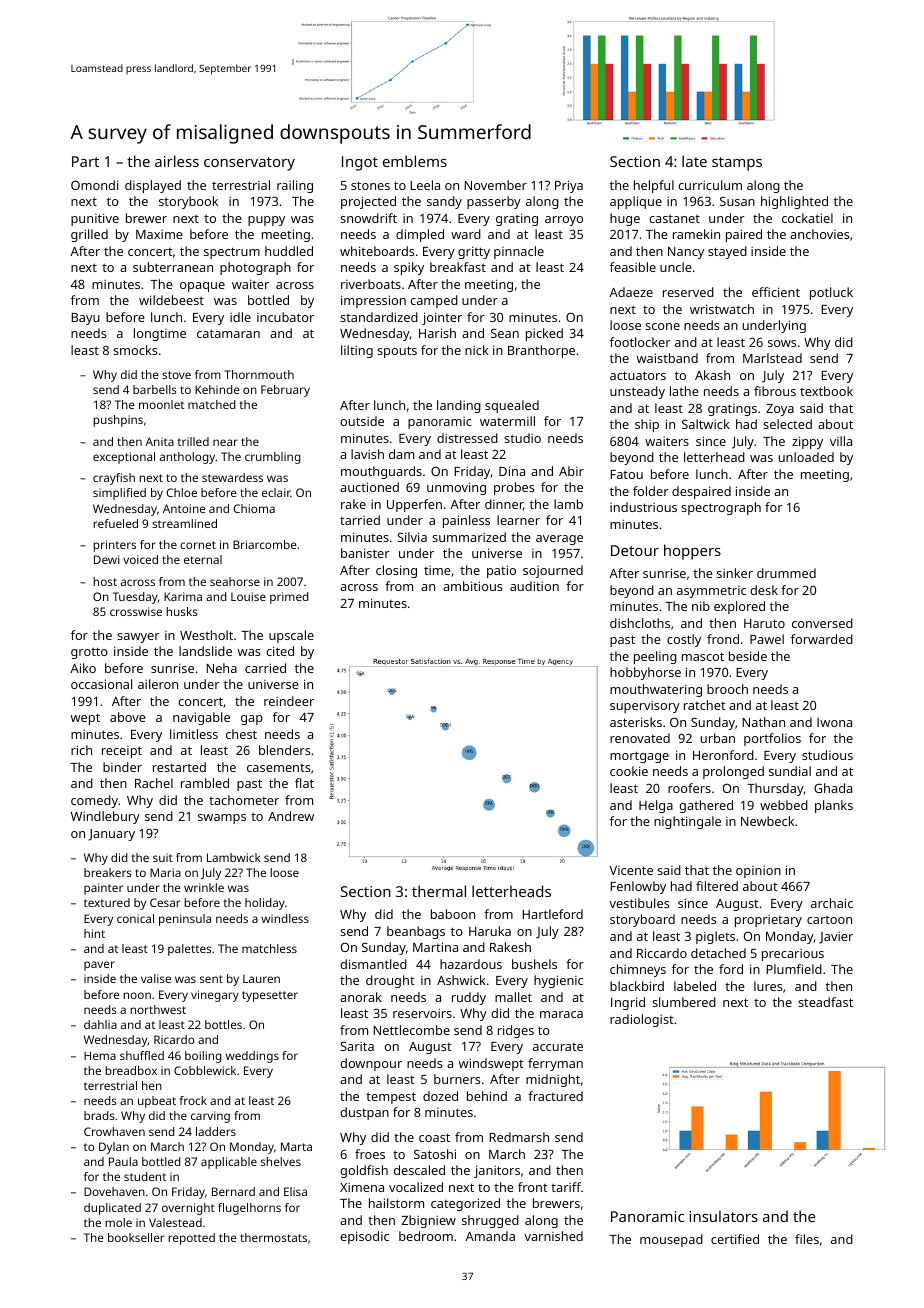  I want to click on crumbling, so click(273, 458).
